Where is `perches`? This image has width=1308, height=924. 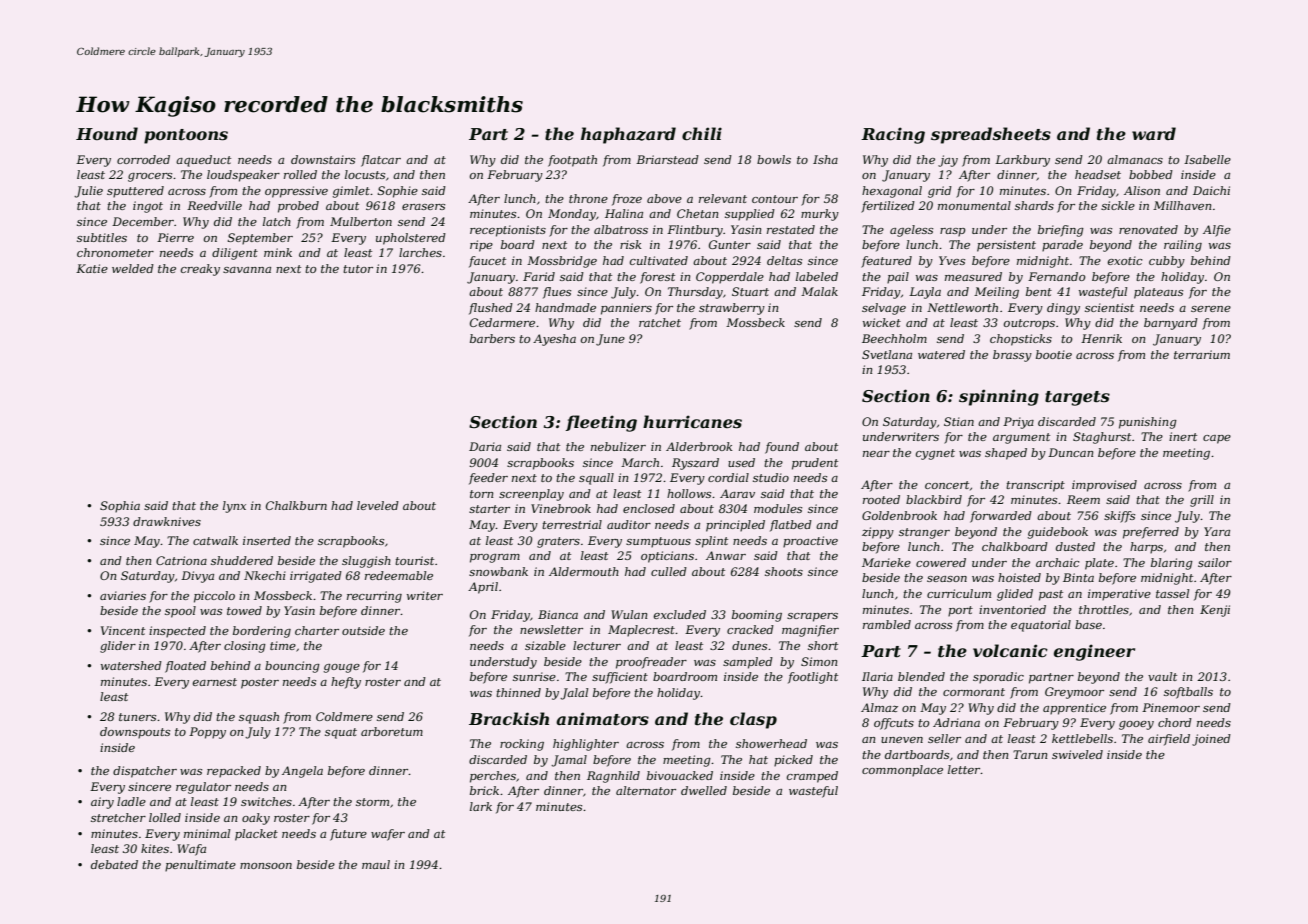 perches is located at coordinates (493, 777).
